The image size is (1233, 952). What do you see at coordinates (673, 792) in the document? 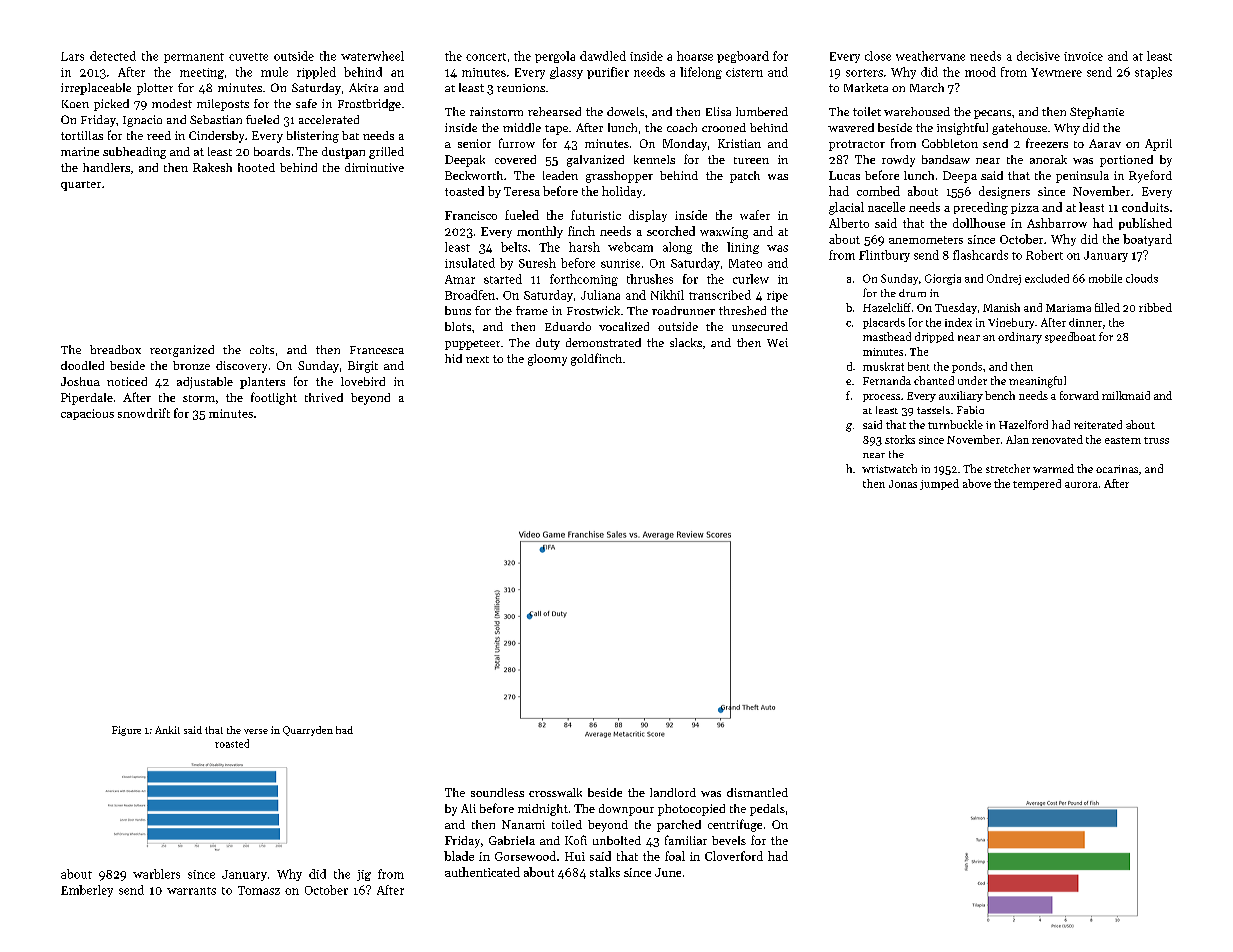
I see `landlord` at bounding box center [673, 792].
